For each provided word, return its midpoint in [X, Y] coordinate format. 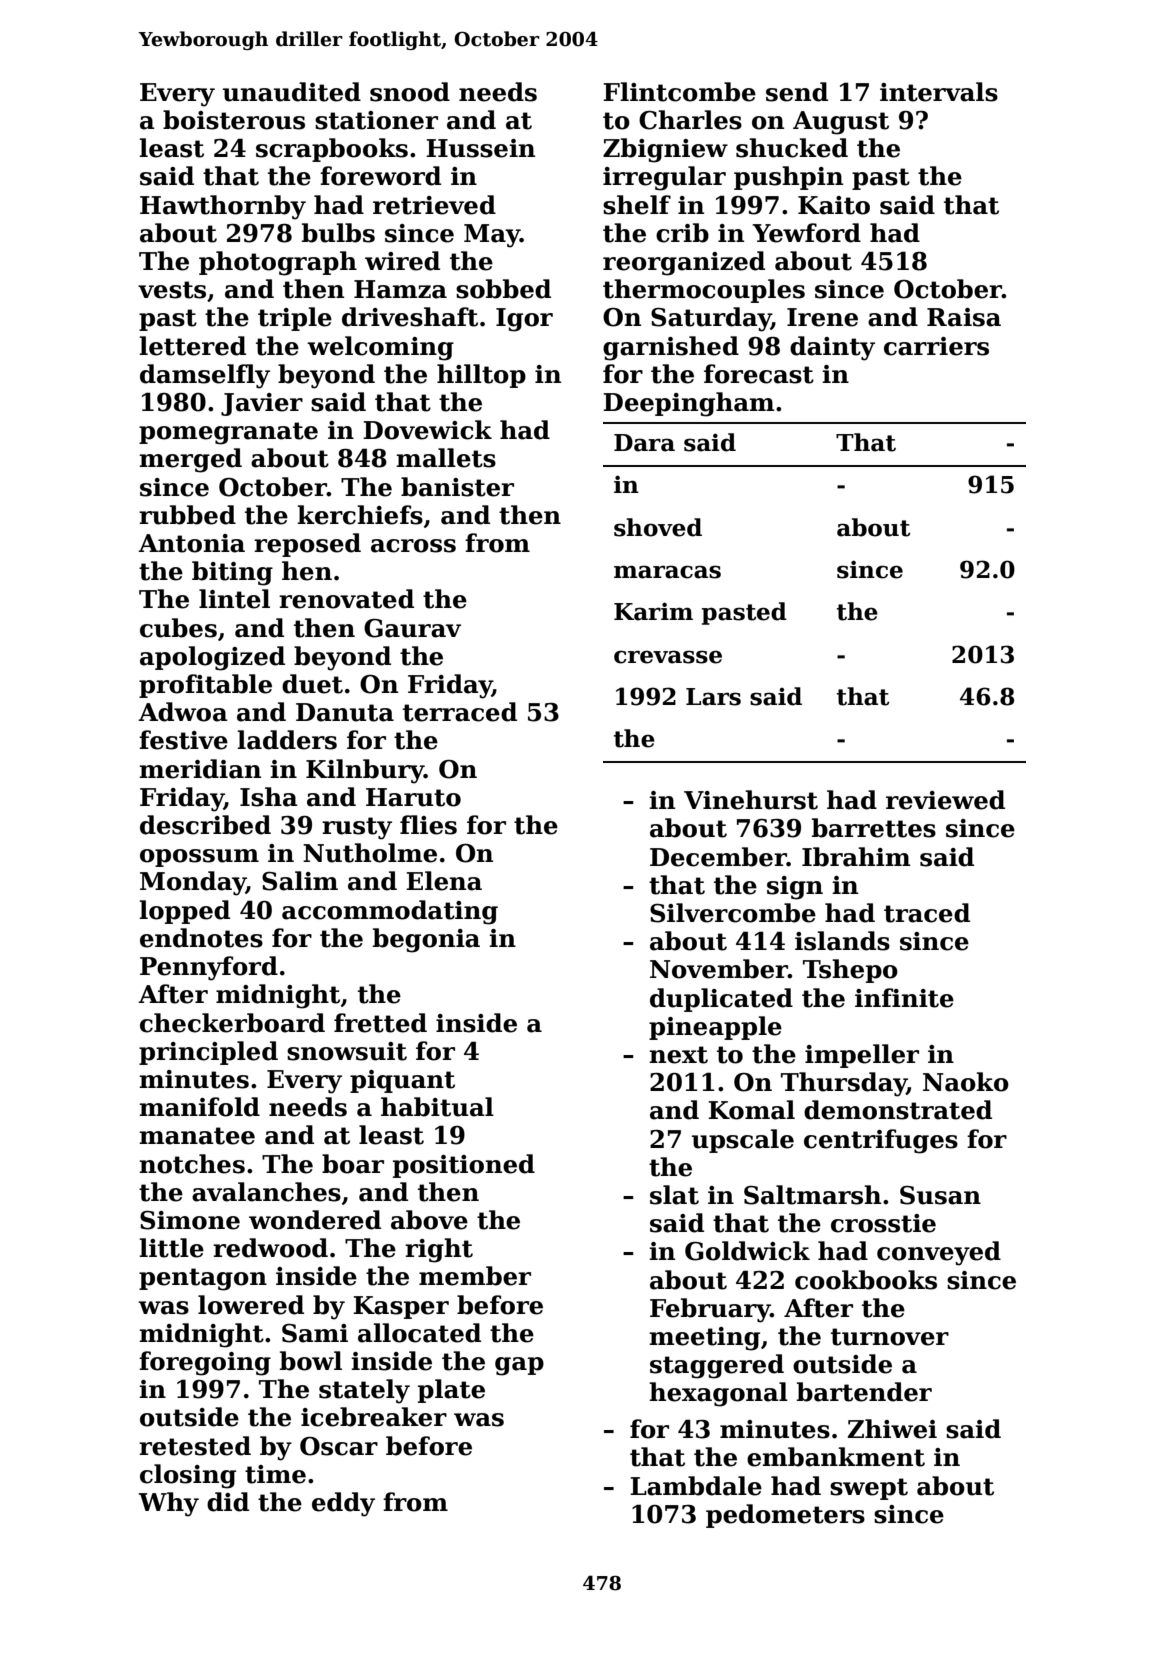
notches [192, 1164]
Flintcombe [679, 92]
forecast [759, 374]
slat [674, 1195]
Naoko [966, 1082]
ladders [287, 740]
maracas [667, 572]
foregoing [205, 1363]
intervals [939, 92]
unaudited [292, 92]
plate [451, 1391]
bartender [864, 1392]
